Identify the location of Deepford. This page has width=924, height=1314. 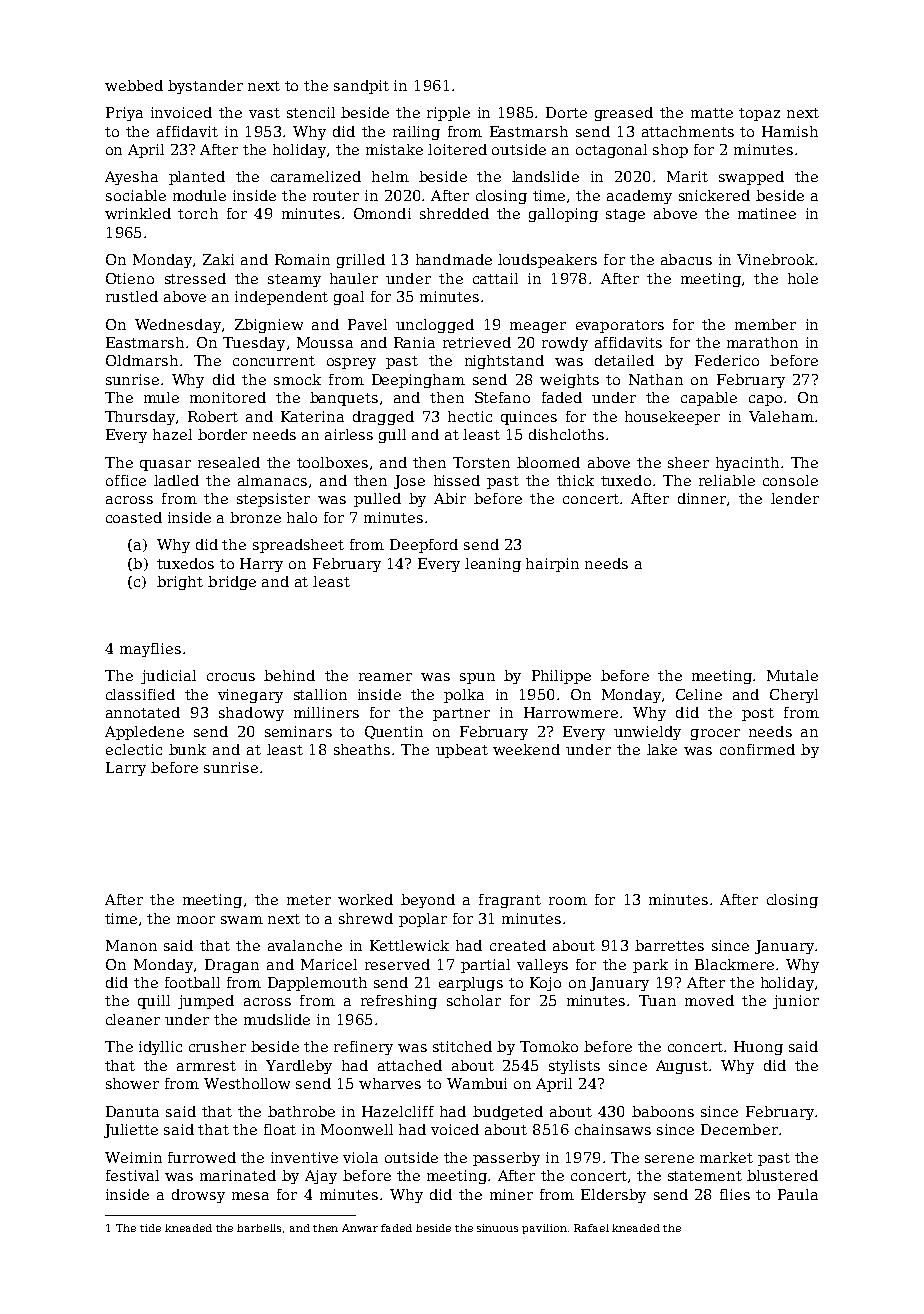
(424, 546).
